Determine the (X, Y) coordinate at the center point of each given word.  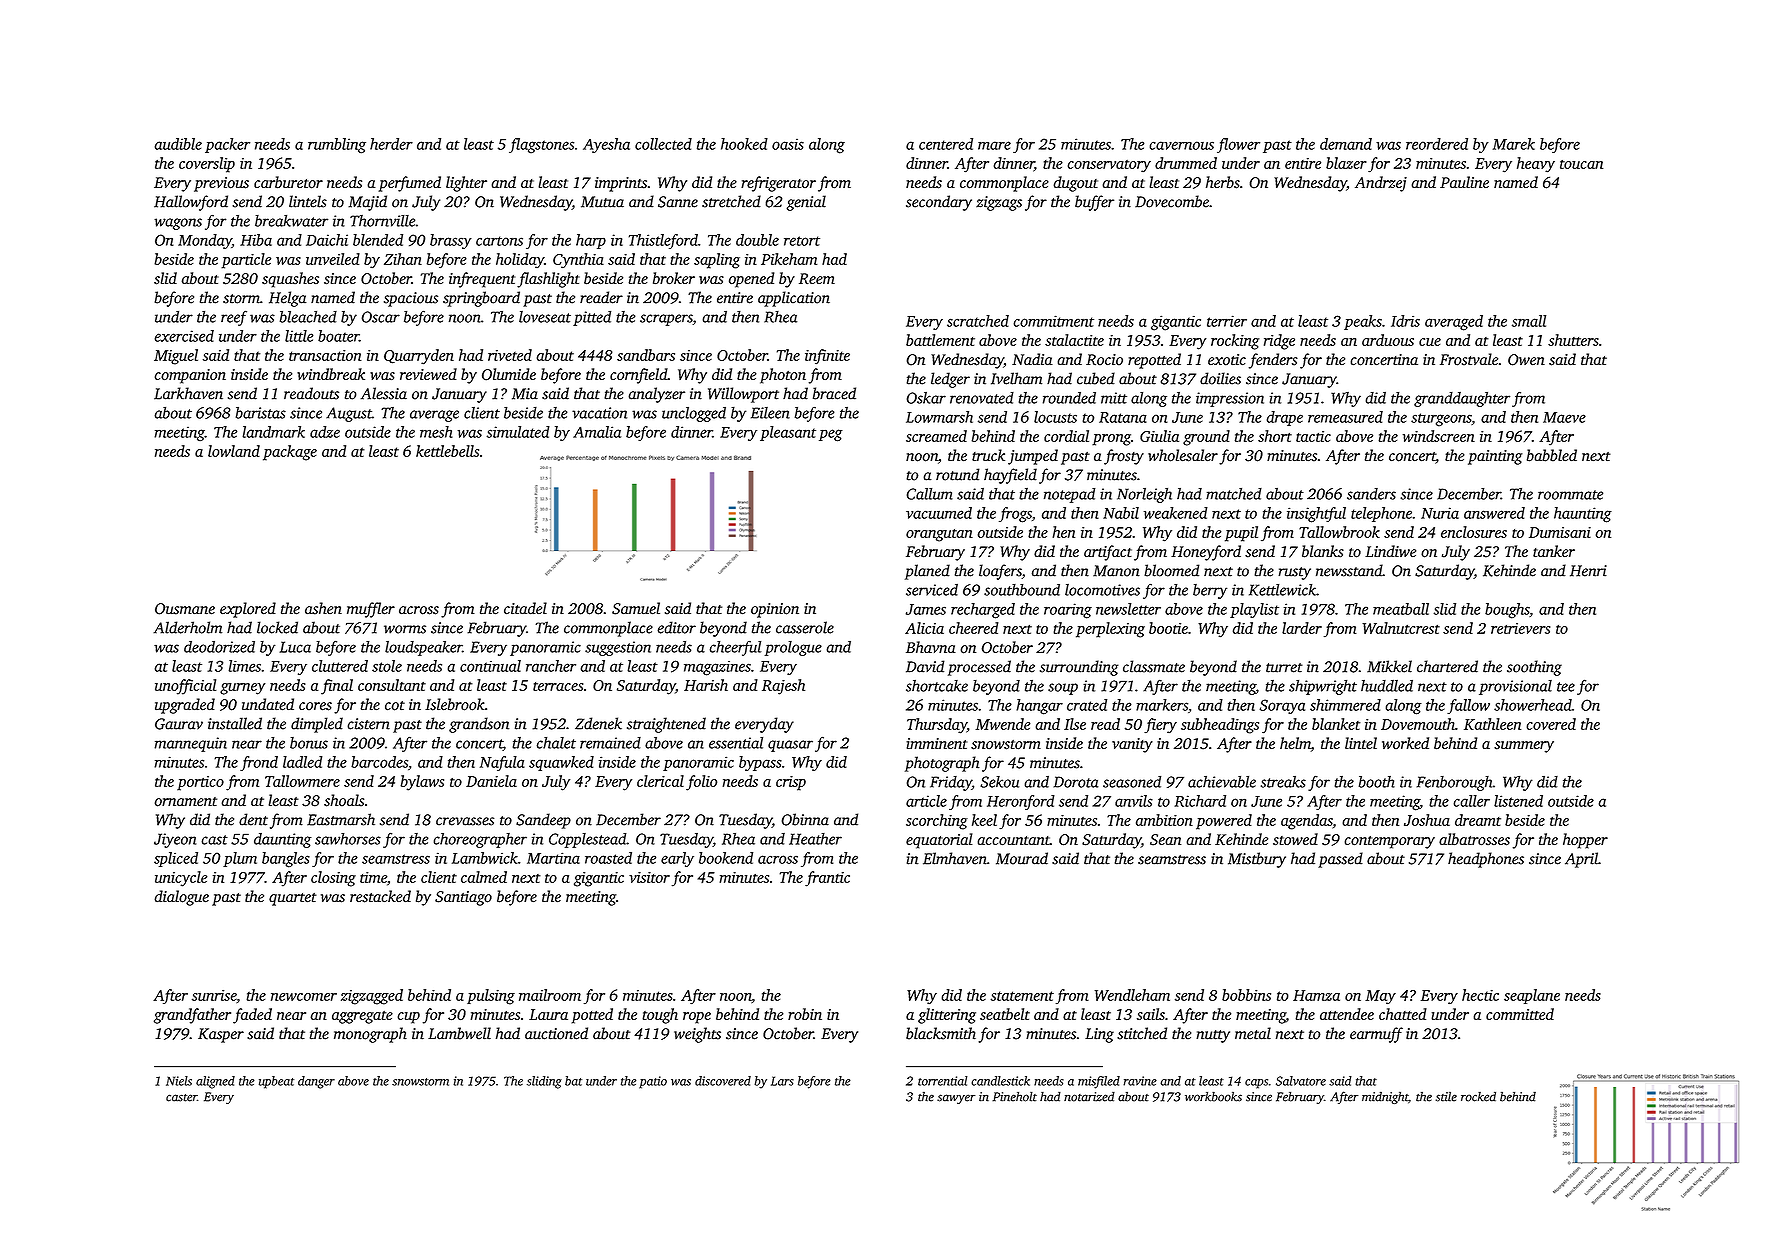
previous (221, 184)
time (373, 877)
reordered (1437, 144)
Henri (1588, 571)
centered (946, 144)
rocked (1478, 1096)
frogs (1015, 515)
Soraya (1282, 706)
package (290, 453)
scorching (937, 822)
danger (316, 1082)
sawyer (956, 1099)
